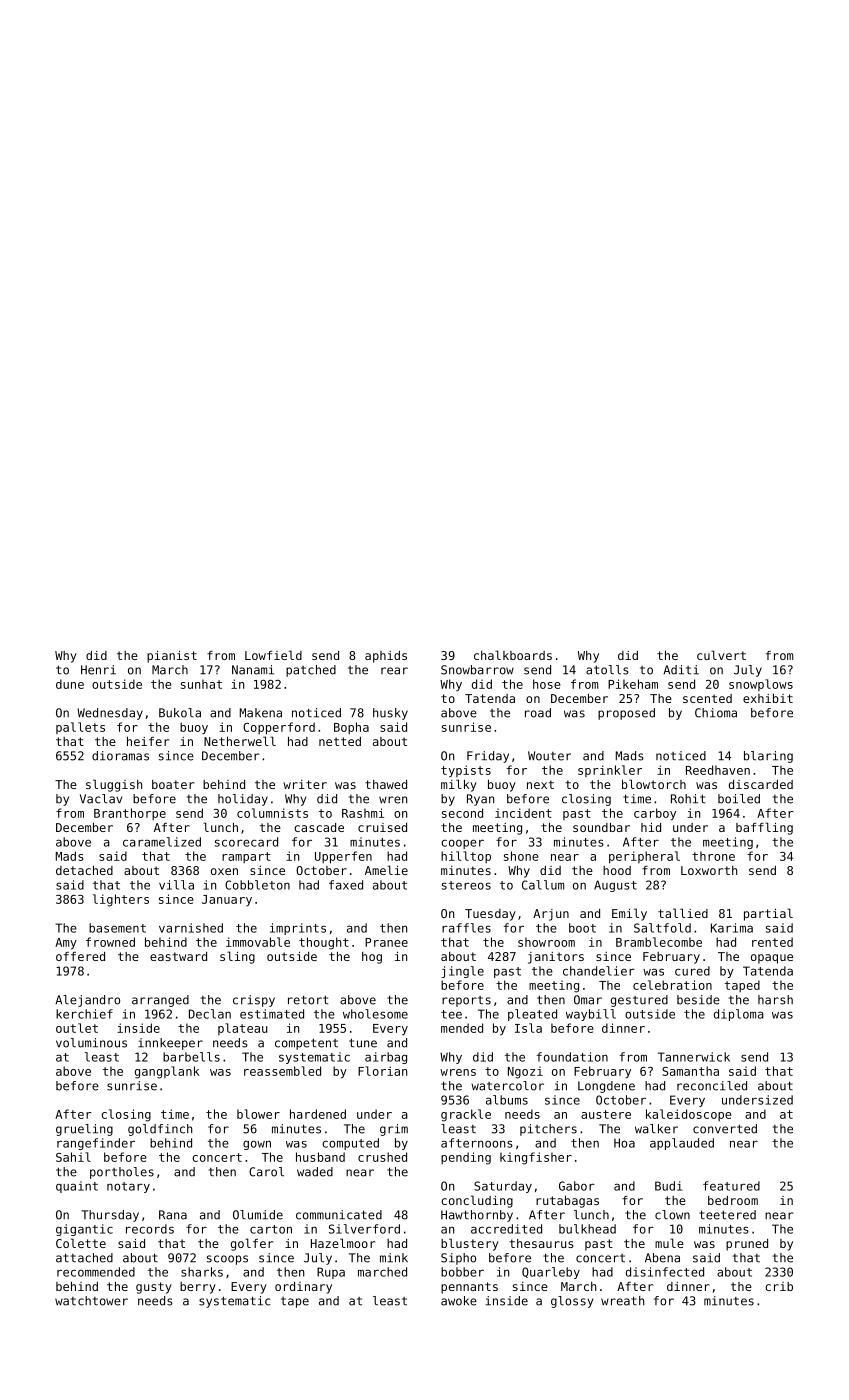 This screenshot has width=849, height=1400. What do you see at coordinates (721, 655) in the screenshot?
I see `culvert` at bounding box center [721, 655].
